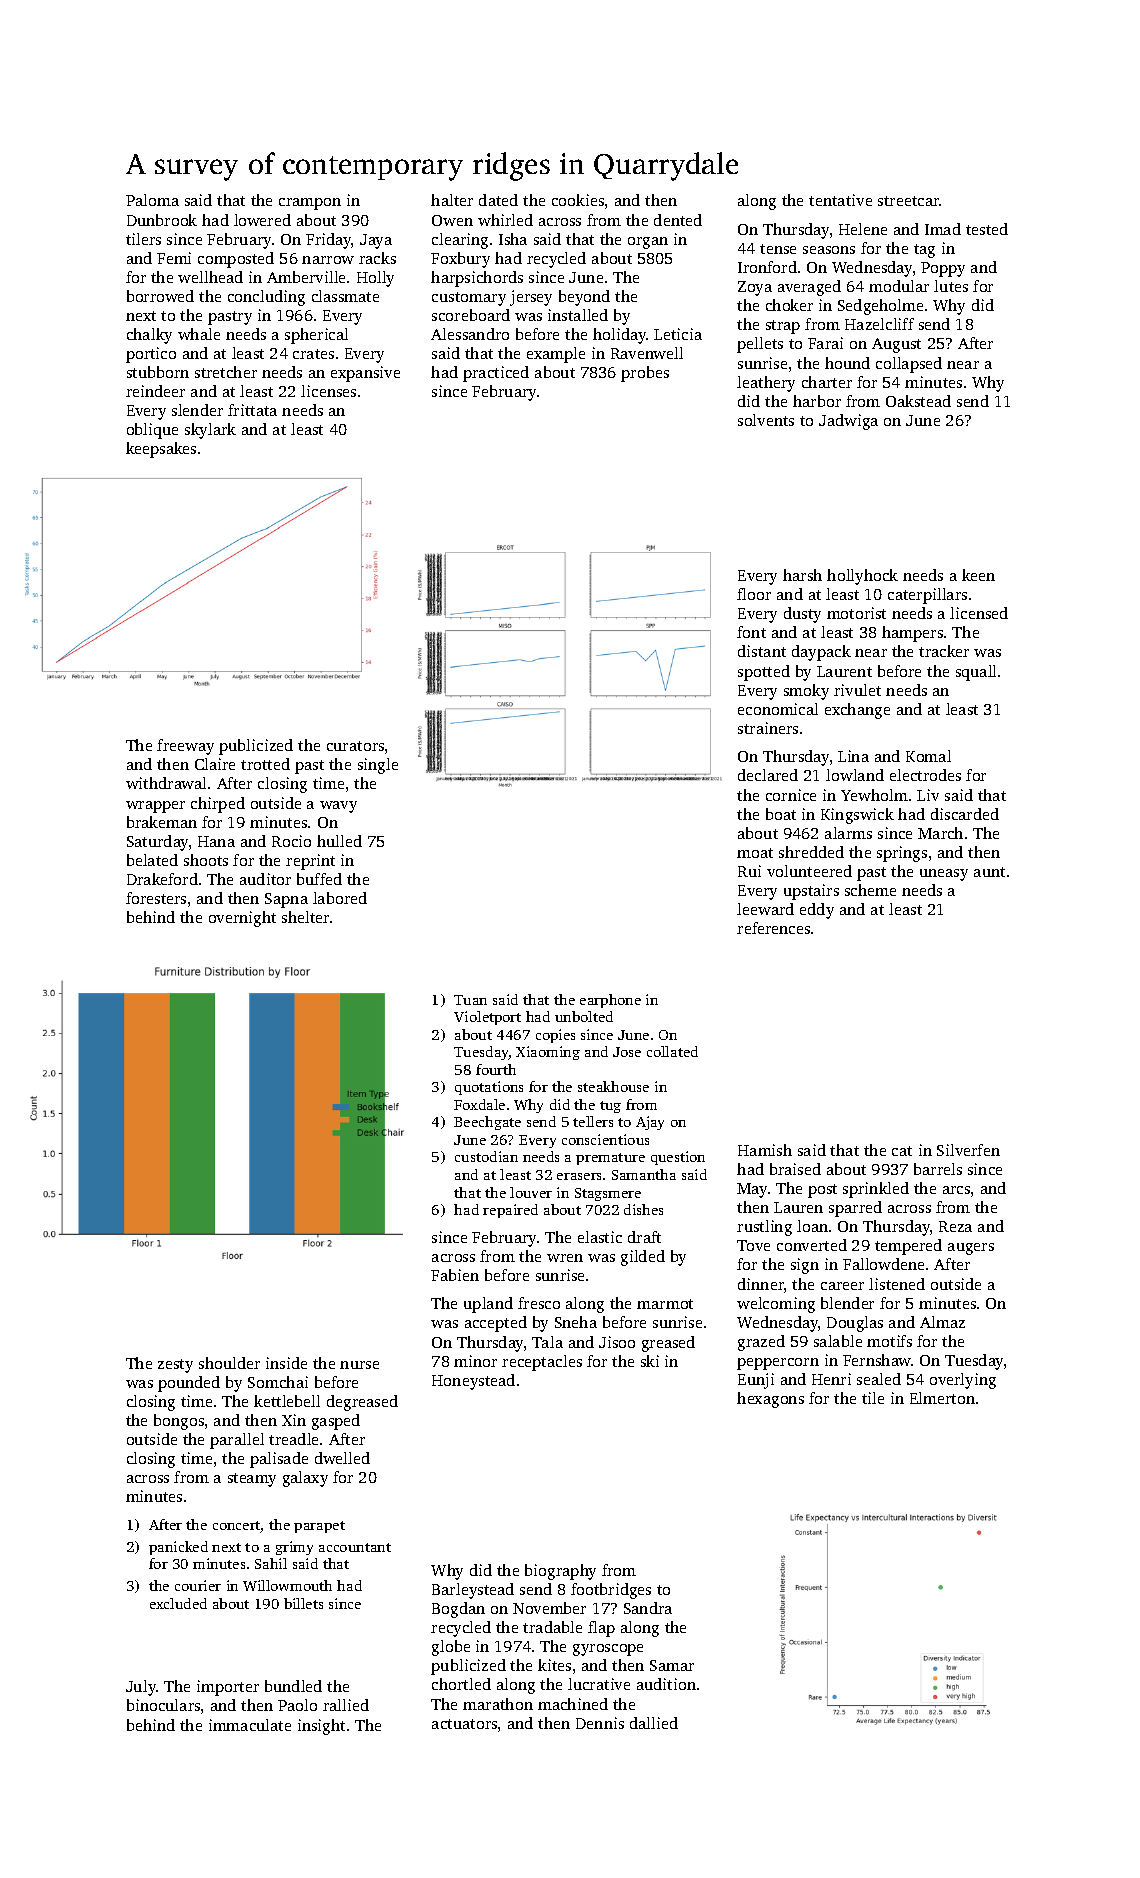  What do you see at coordinates (879, 1379) in the screenshot?
I see `sealed` at bounding box center [879, 1379].
